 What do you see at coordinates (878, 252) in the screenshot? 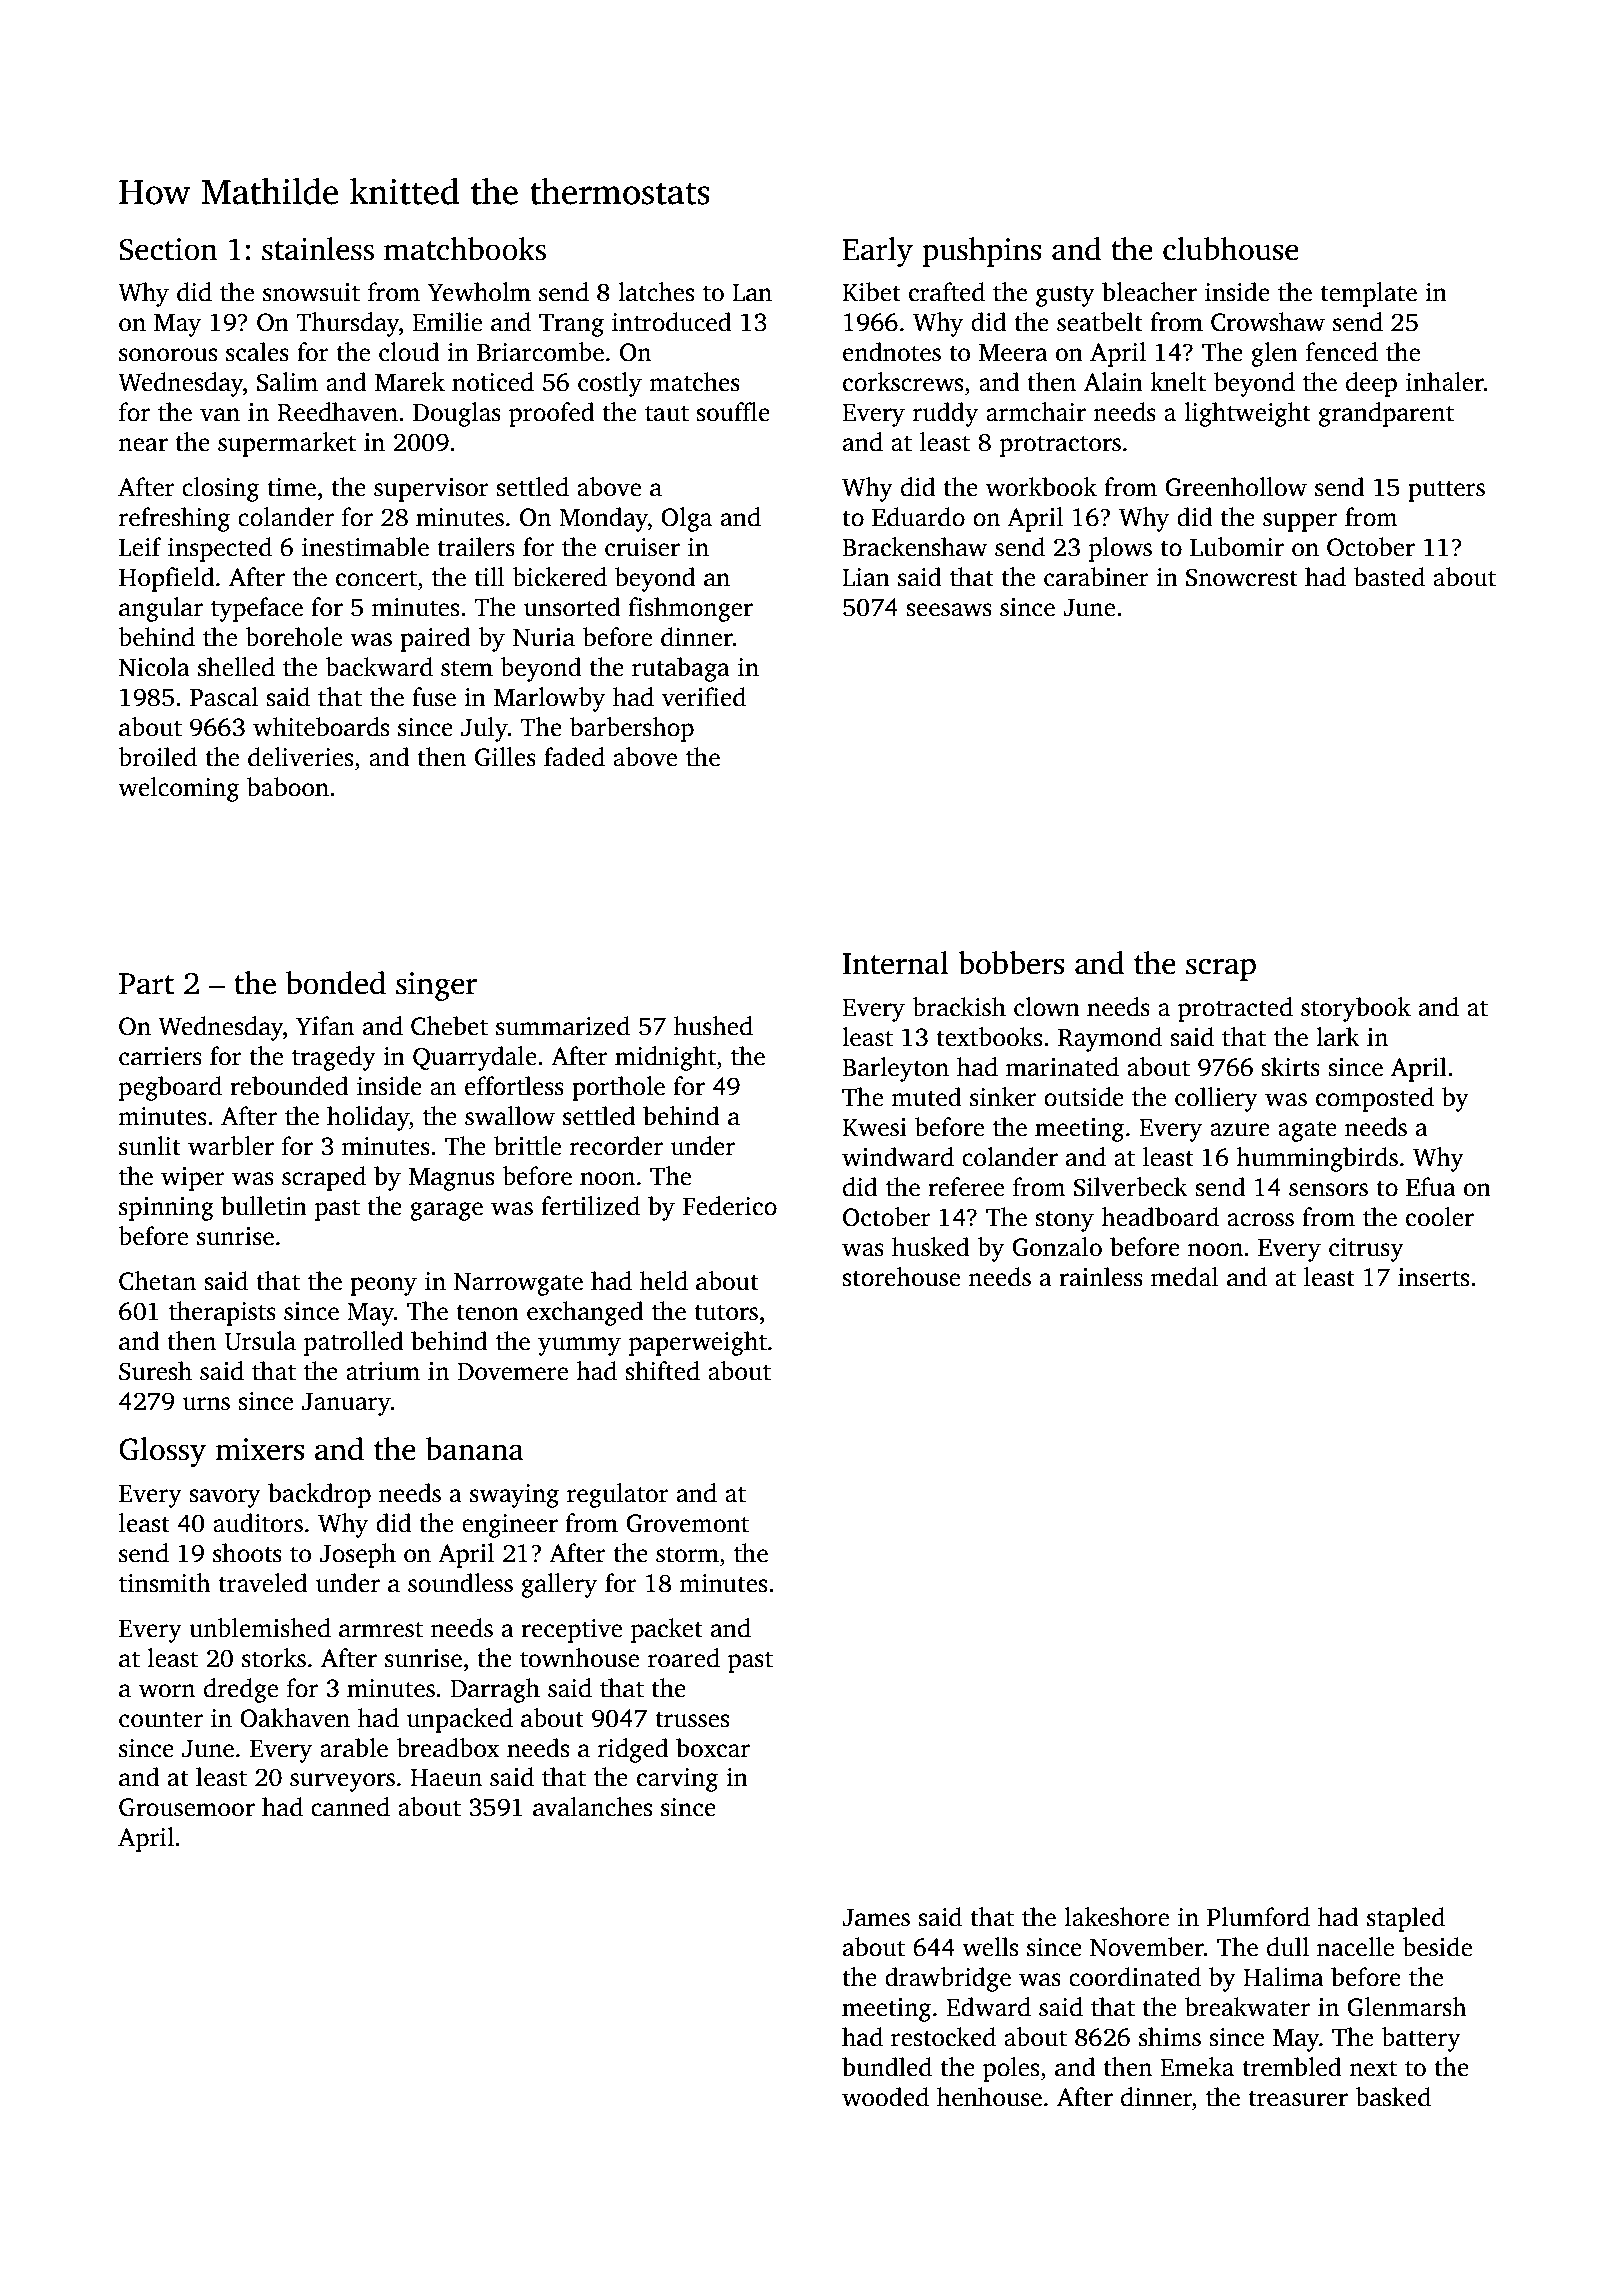
I see `Early` at bounding box center [878, 252].
